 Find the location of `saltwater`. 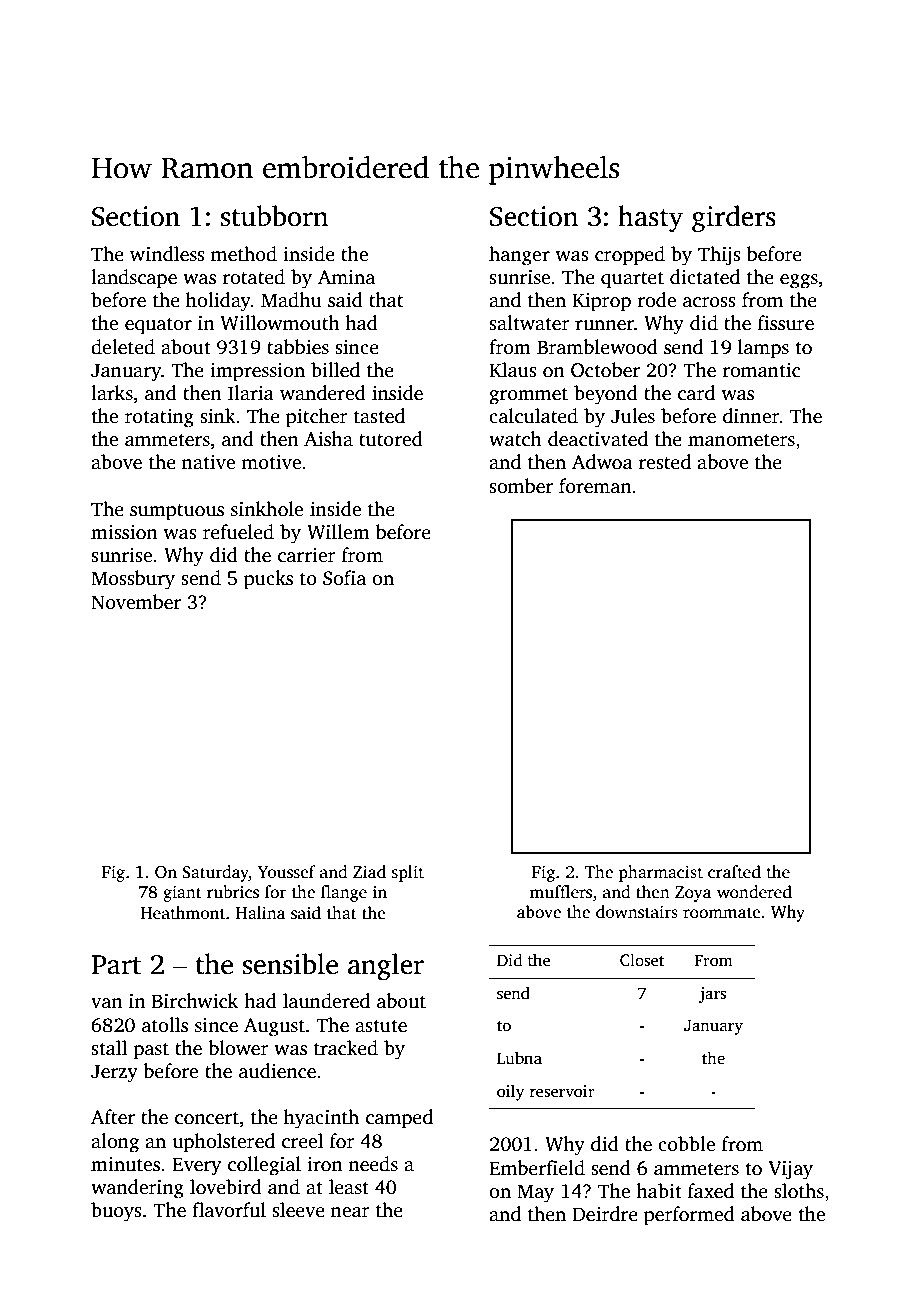

saltwater is located at coordinates (529, 323).
